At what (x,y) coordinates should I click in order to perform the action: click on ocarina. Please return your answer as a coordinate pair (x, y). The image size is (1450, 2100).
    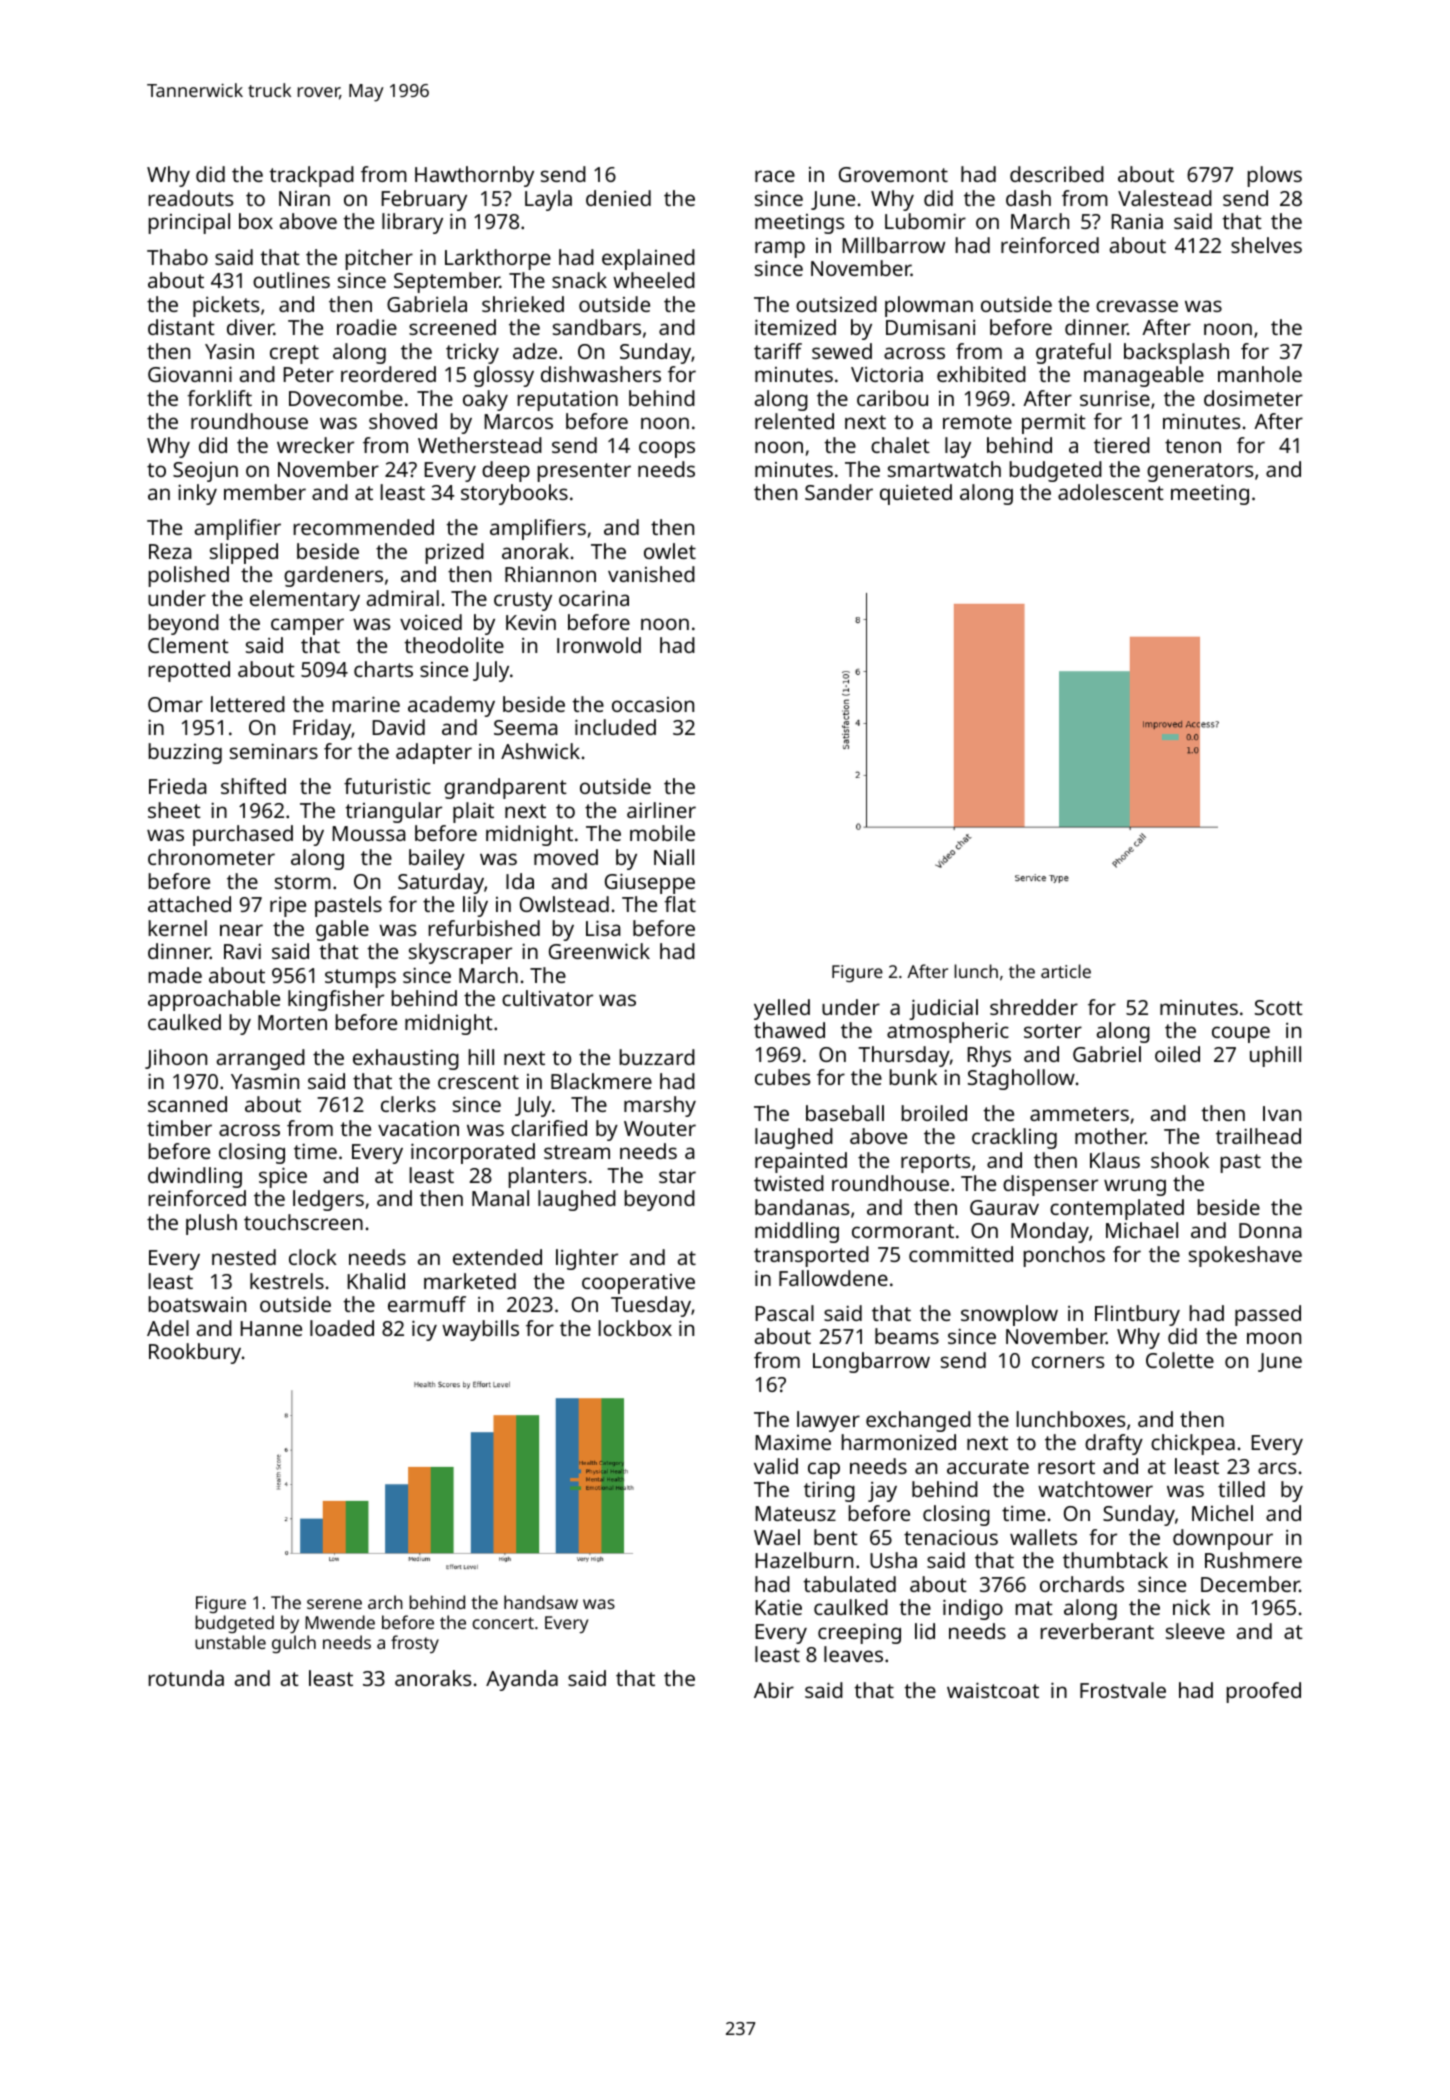
    Looking at the image, I should click on (594, 598).
